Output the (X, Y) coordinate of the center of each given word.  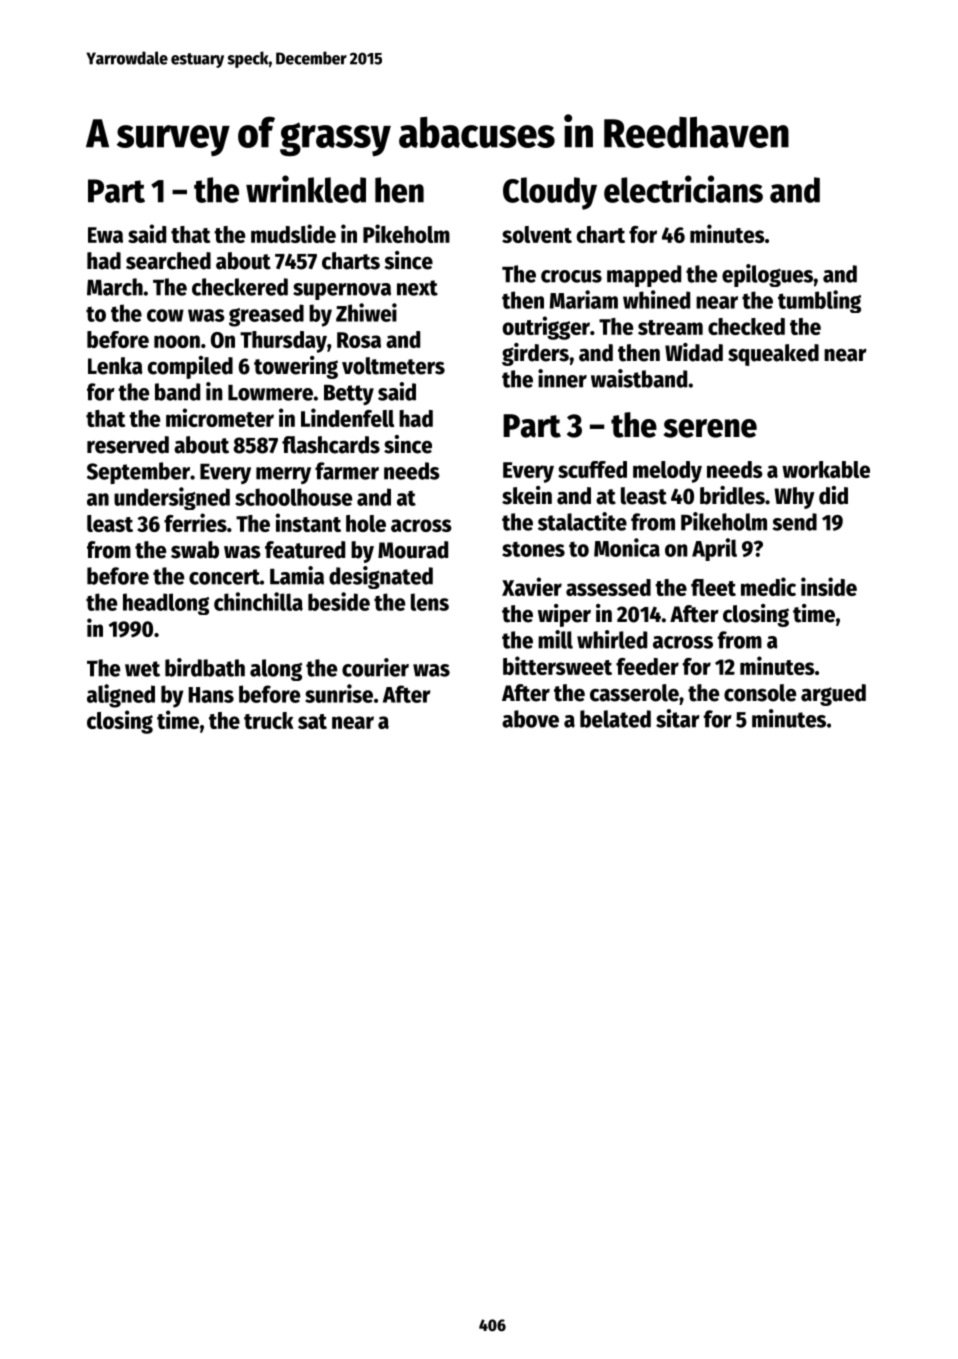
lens (430, 602)
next (417, 288)
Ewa (105, 235)
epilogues (767, 275)
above (530, 719)
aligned (121, 696)
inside (829, 586)
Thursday (283, 342)
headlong (166, 604)
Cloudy (550, 193)
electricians (683, 189)
